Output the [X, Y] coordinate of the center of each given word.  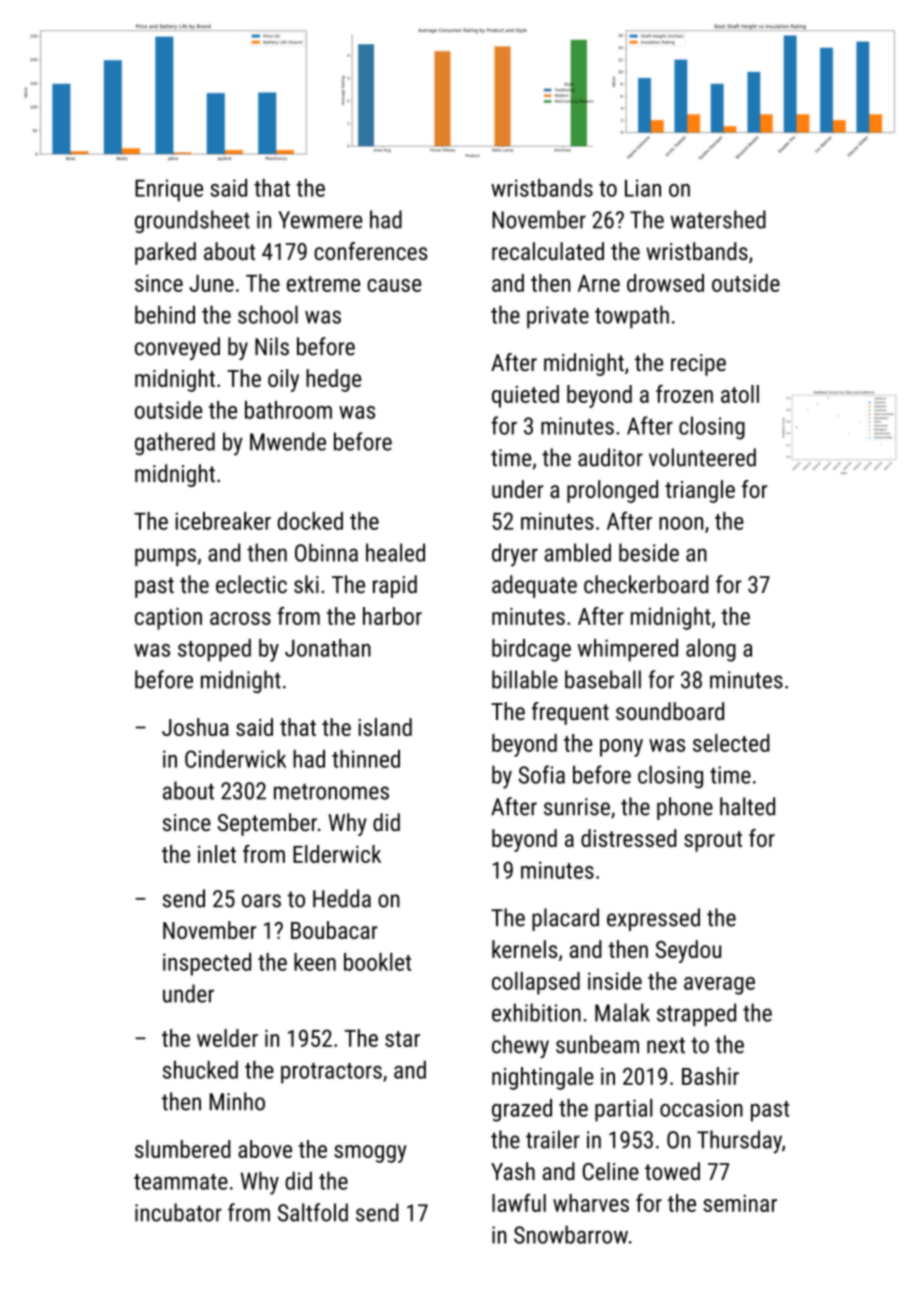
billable [525, 679]
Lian [643, 188]
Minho [237, 1101]
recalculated [548, 251]
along [711, 650]
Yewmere [320, 220]
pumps [165, 557]
